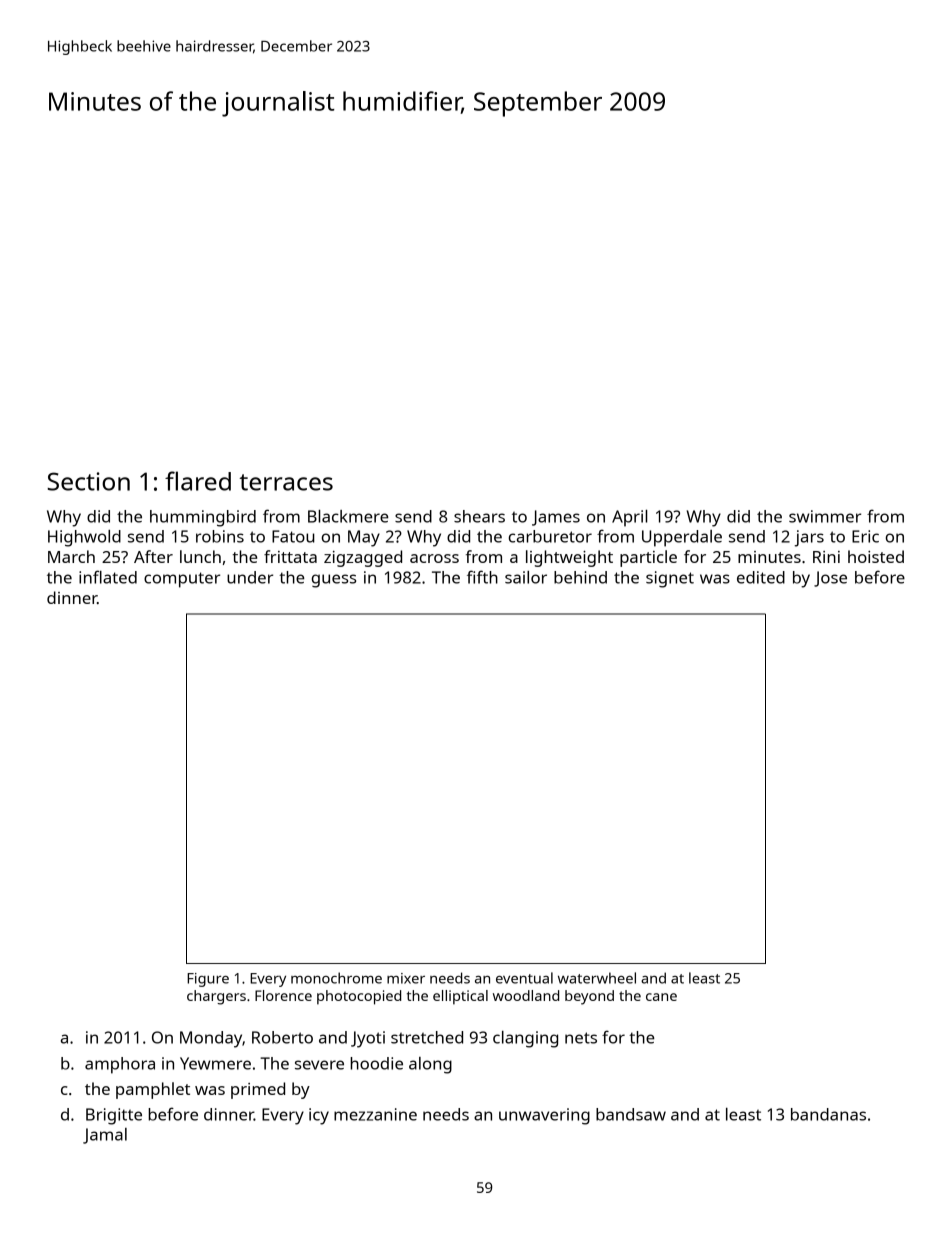 The width and height of the screenshot is (952, 1233). Describe the element at coordinates (526, 577) in the screenshot. I see `sailor` at that location.
